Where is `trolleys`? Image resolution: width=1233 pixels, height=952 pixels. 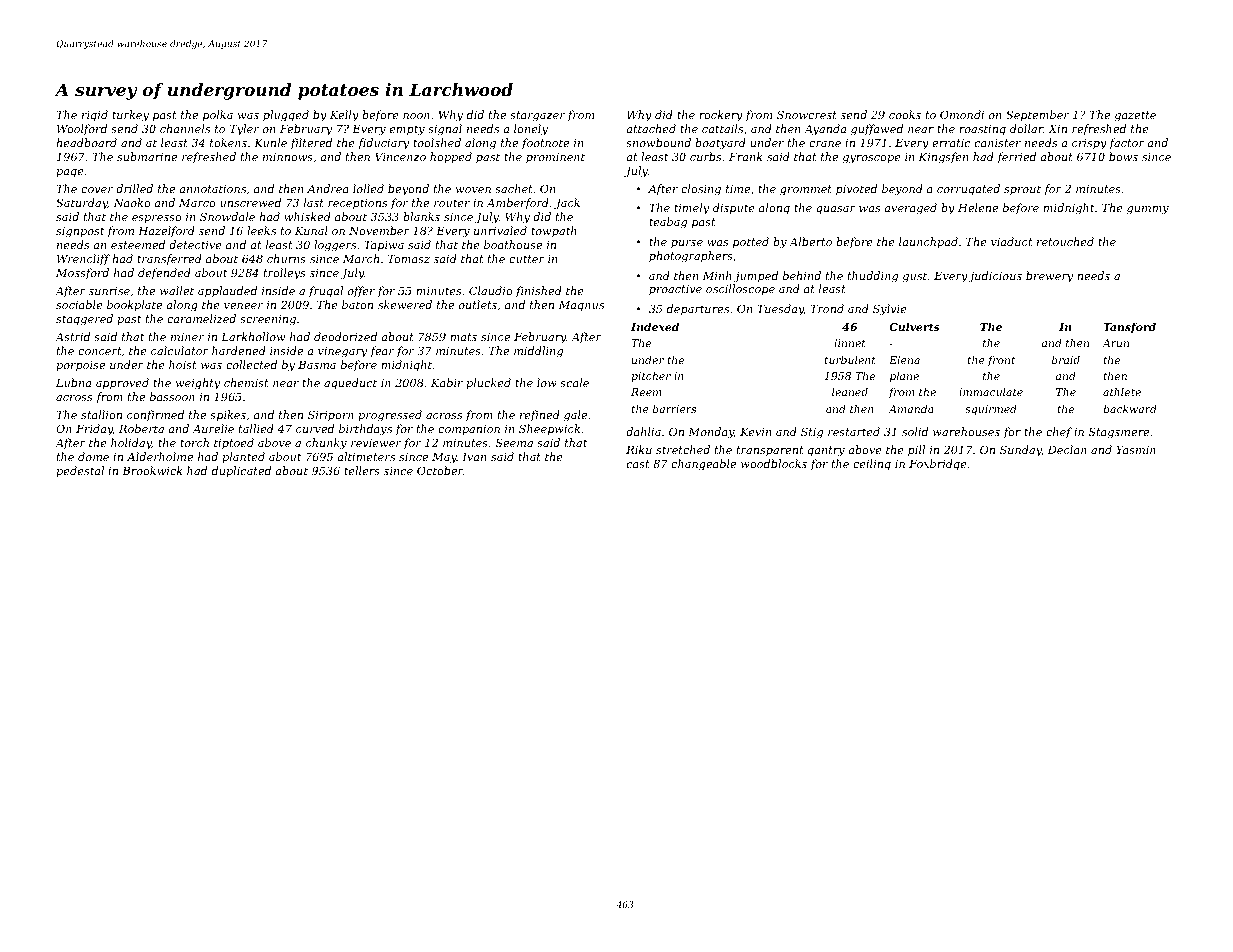
trolleys is located at coordinates (284, 274).
